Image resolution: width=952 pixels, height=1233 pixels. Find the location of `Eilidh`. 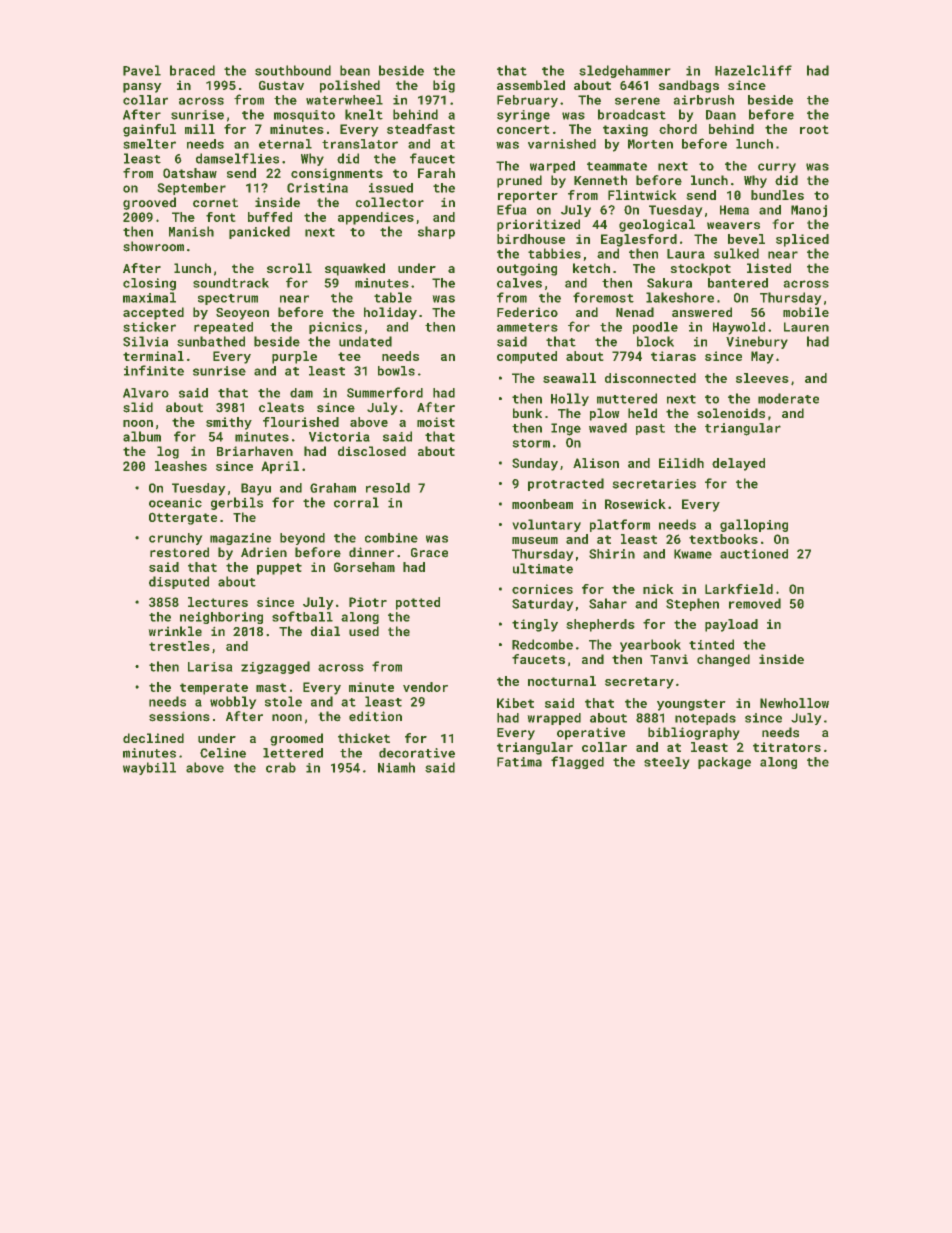

Eilidh is located at coordinates (681, 463).
